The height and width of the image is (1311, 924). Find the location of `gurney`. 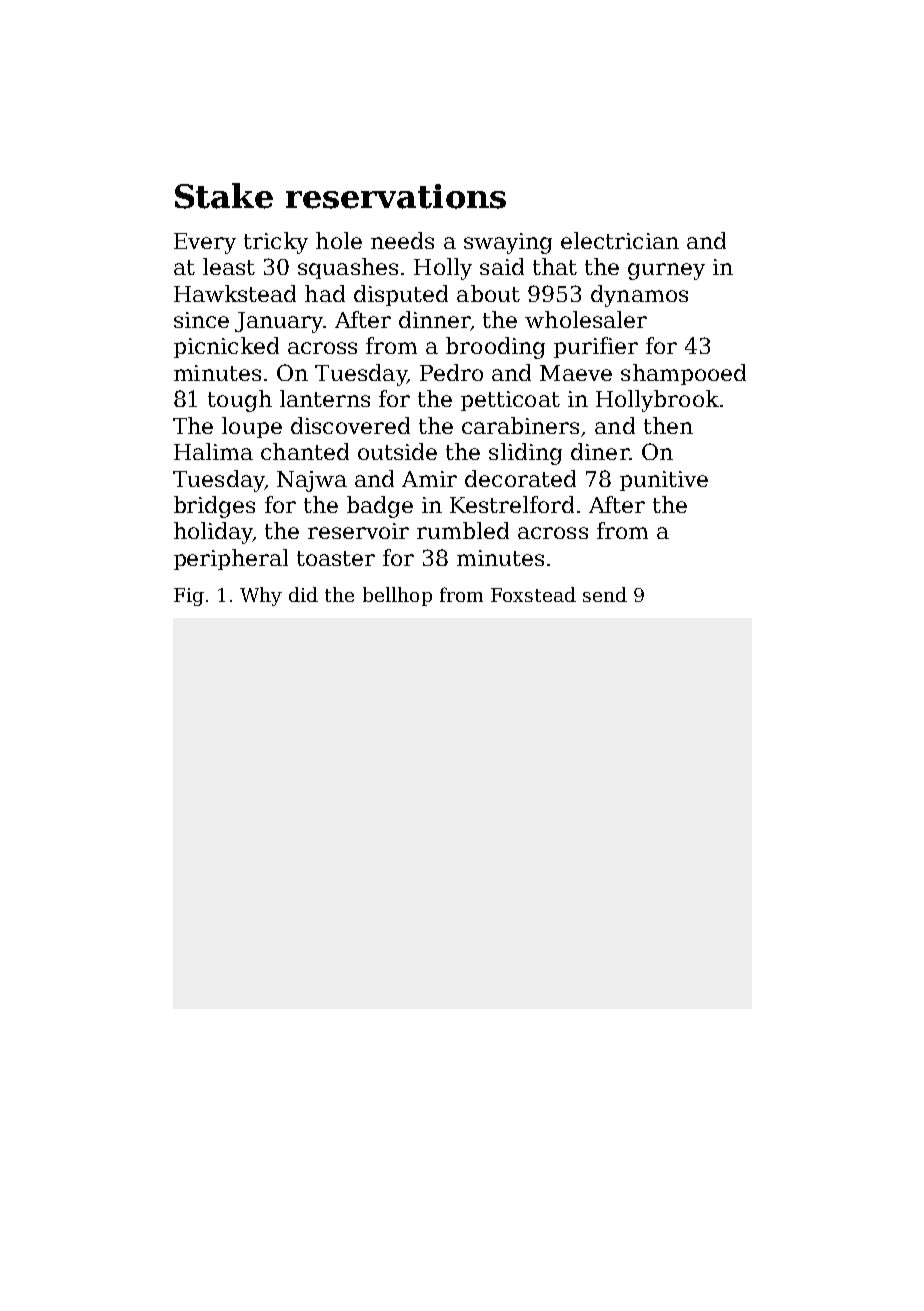

gurney is located at coordinates (666, 271).
